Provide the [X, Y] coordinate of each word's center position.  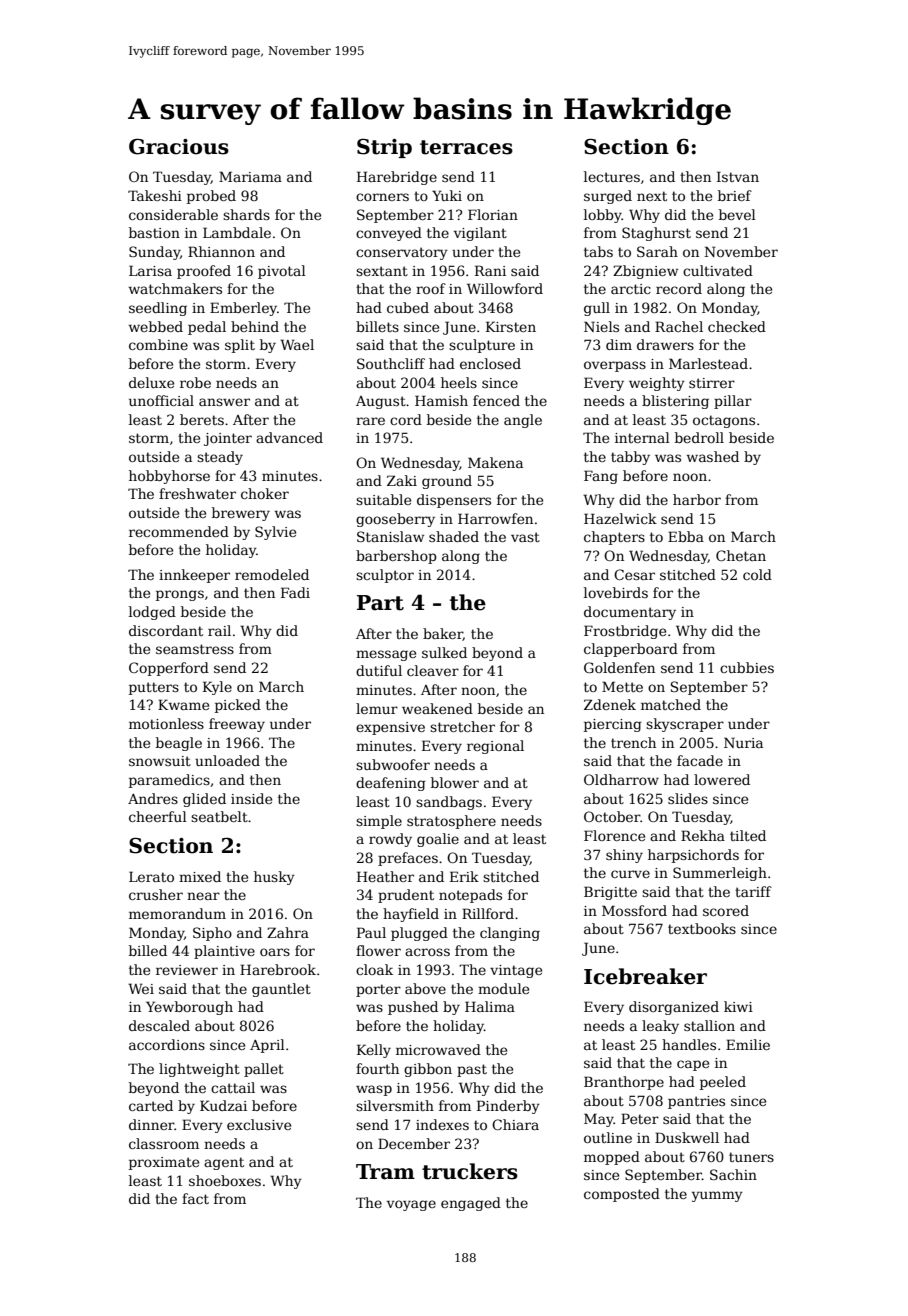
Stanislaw [390, 536]
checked [737, 326]
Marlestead [708, 363]
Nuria [743, 742]
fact [195, 1198]
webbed [156, 326]
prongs [180, 595]
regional [495, 747]
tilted [748, 835]
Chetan [741, 555]
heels [459, 382]
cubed [408, 307]
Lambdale [237, 232]
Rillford [488, 913]
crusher [156, 894]
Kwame [183, 704]
